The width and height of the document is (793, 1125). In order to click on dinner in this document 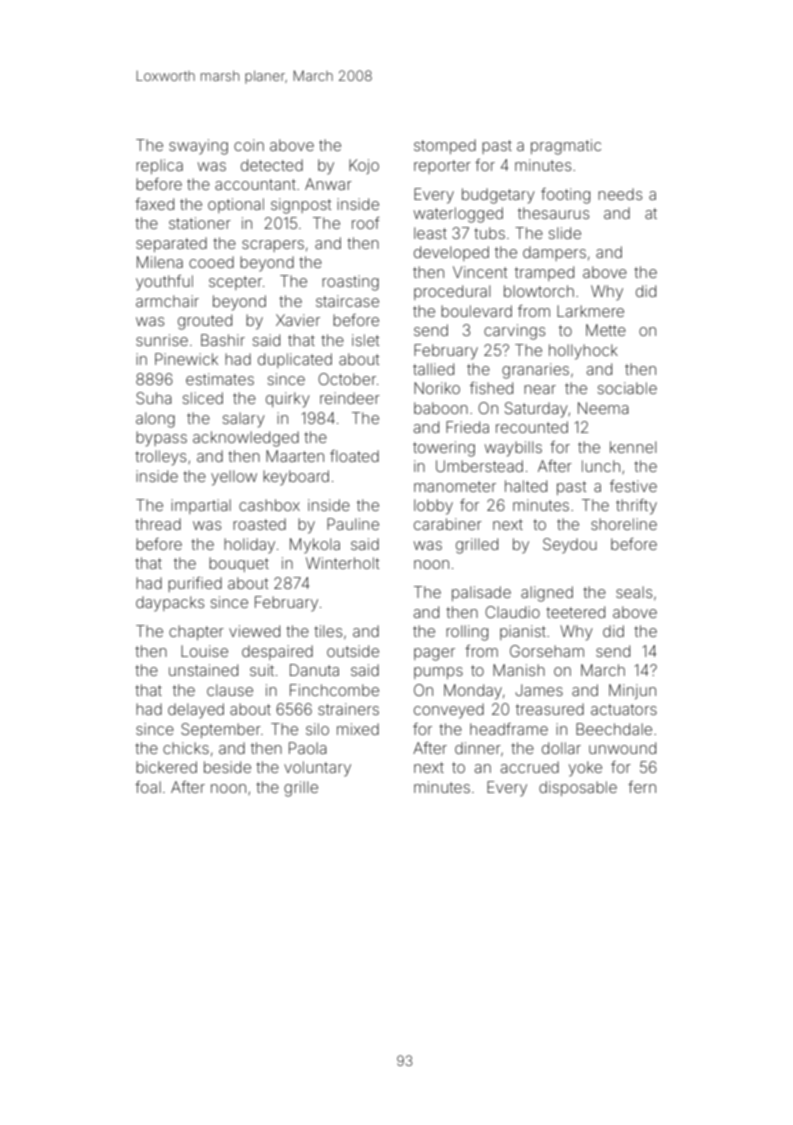, I will do `click(478, 748)`.
